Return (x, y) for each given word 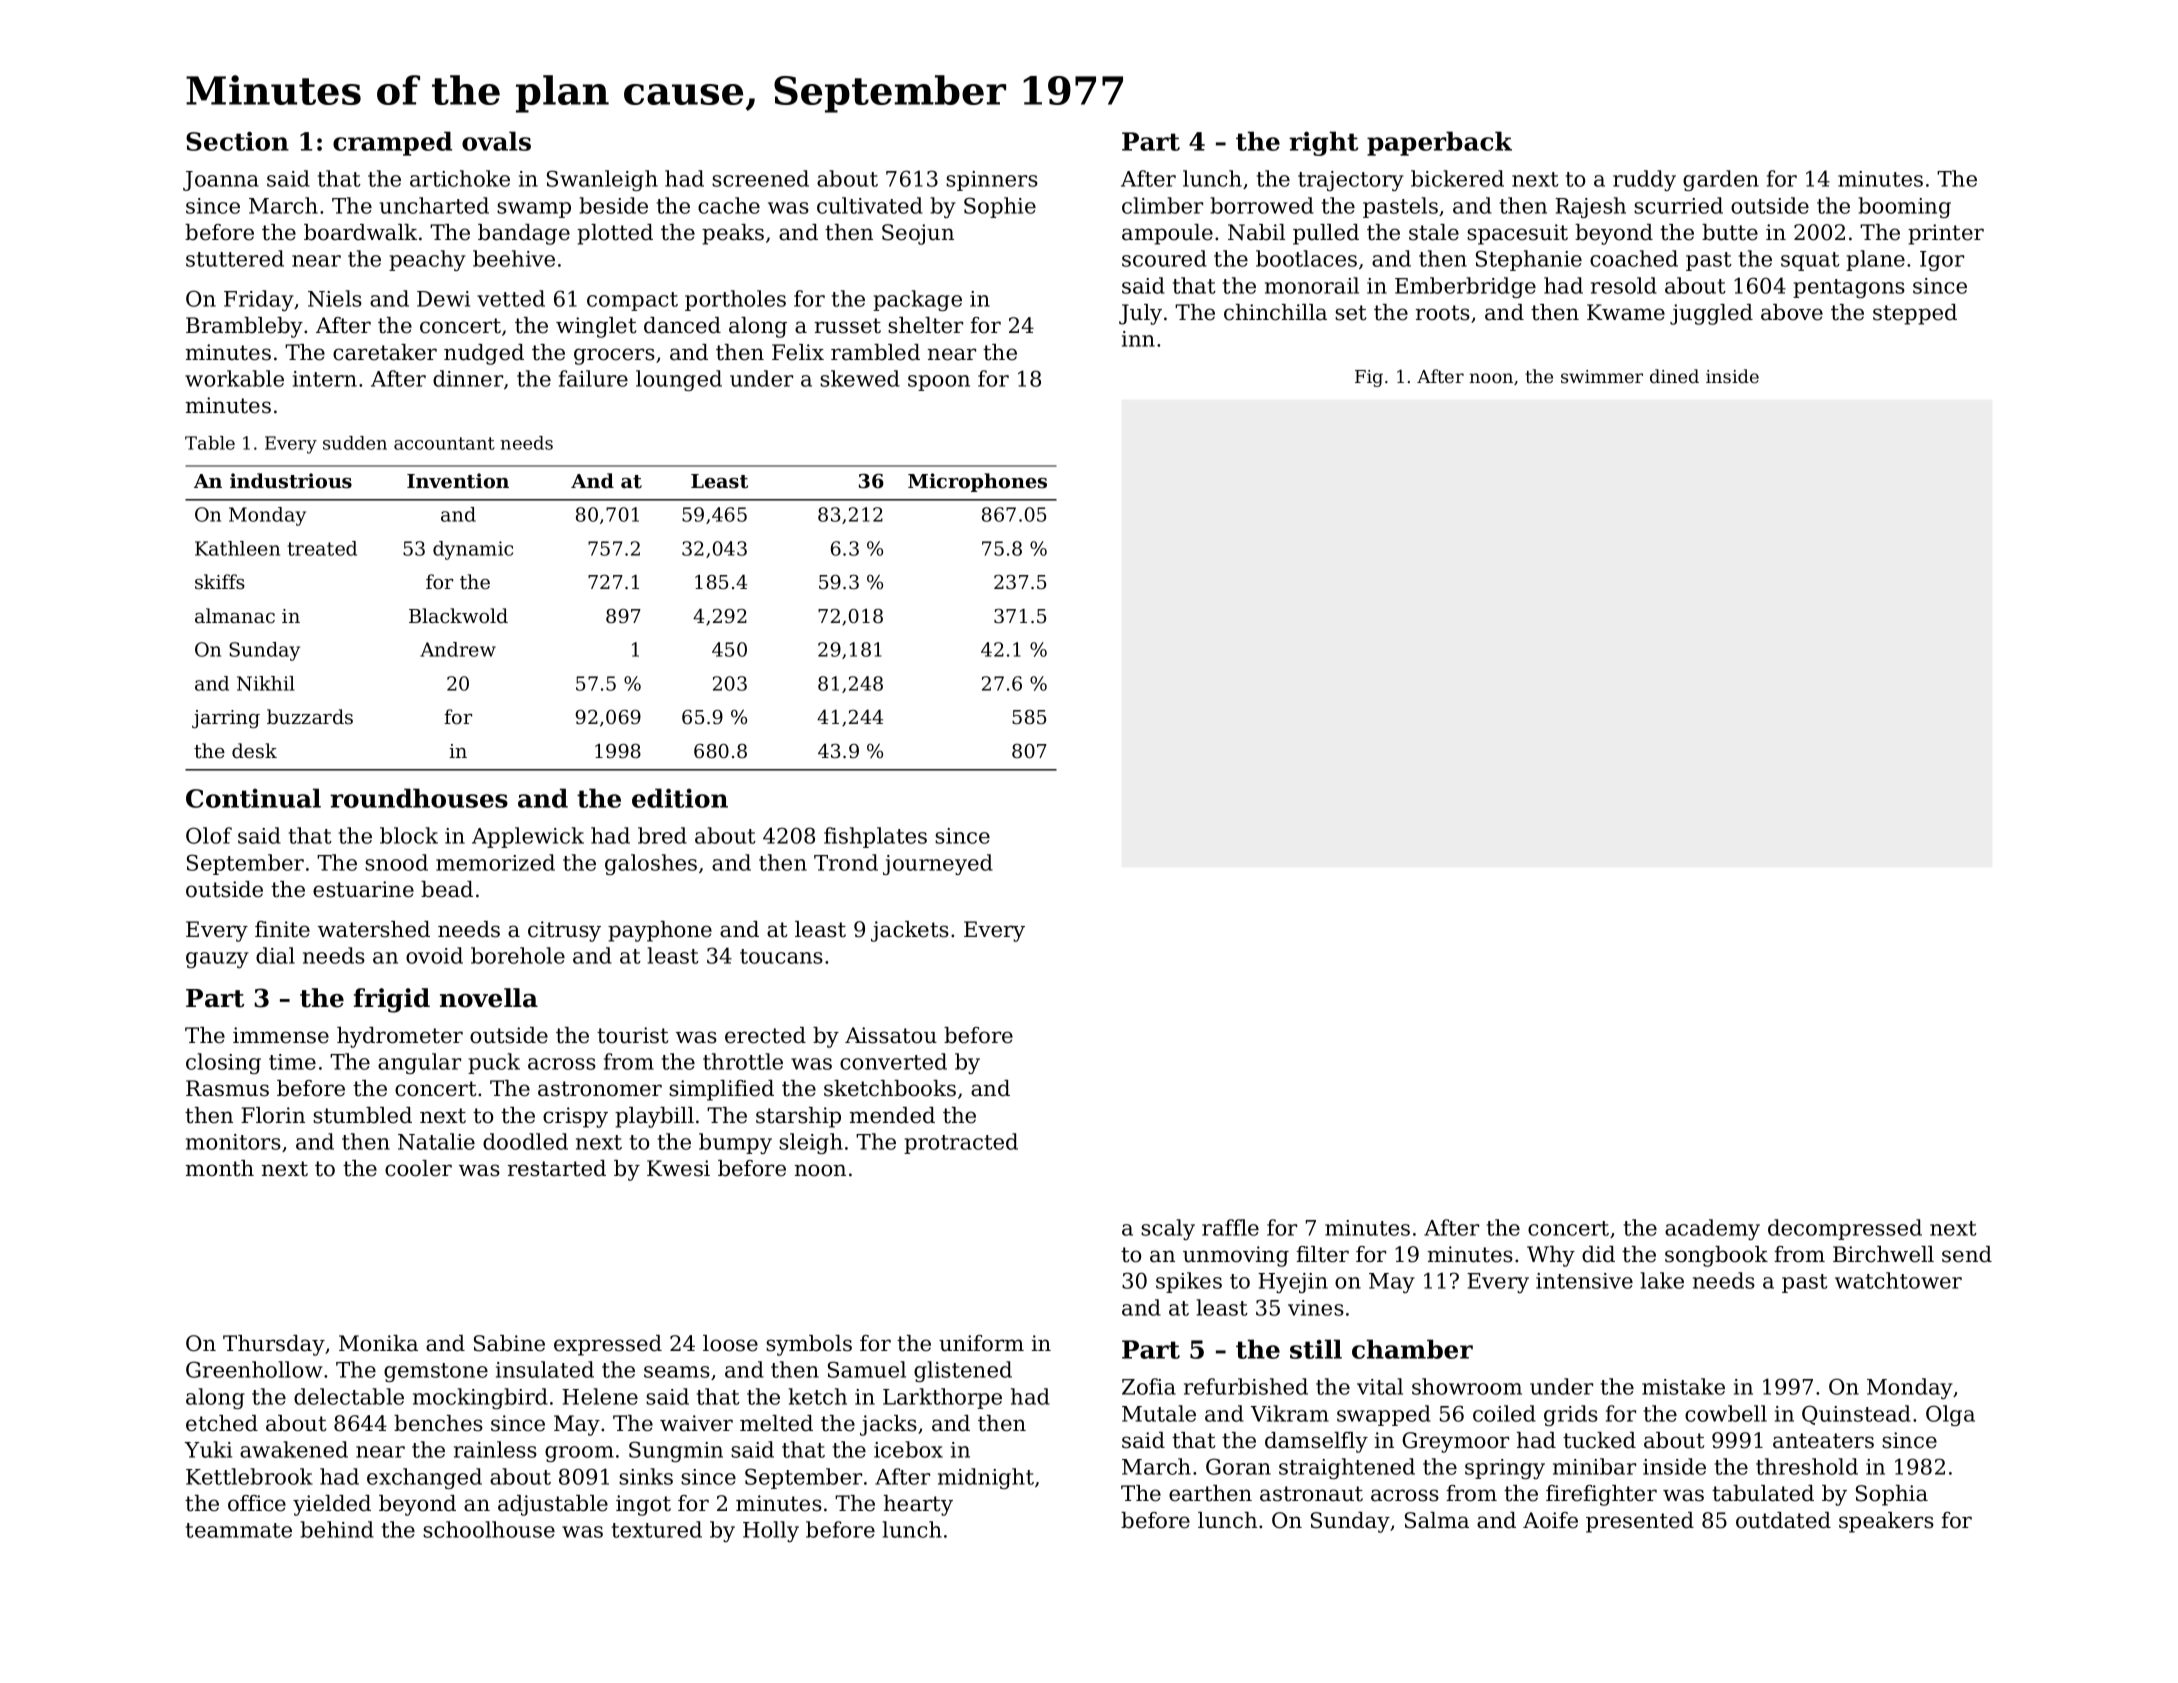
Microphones (977, 482)
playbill (654, 1117)
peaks (733, 234)
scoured (1164, 258)
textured (657, 1529)
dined (1674, 376)
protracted (961, 1143)
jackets (910, 931)
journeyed (938, 864)
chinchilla (1275, 312)
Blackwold (458, 615)
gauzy (217, 960)
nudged (484, 354)
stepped (1915, 314)
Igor (1942, 261)
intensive (1584, 1281)
